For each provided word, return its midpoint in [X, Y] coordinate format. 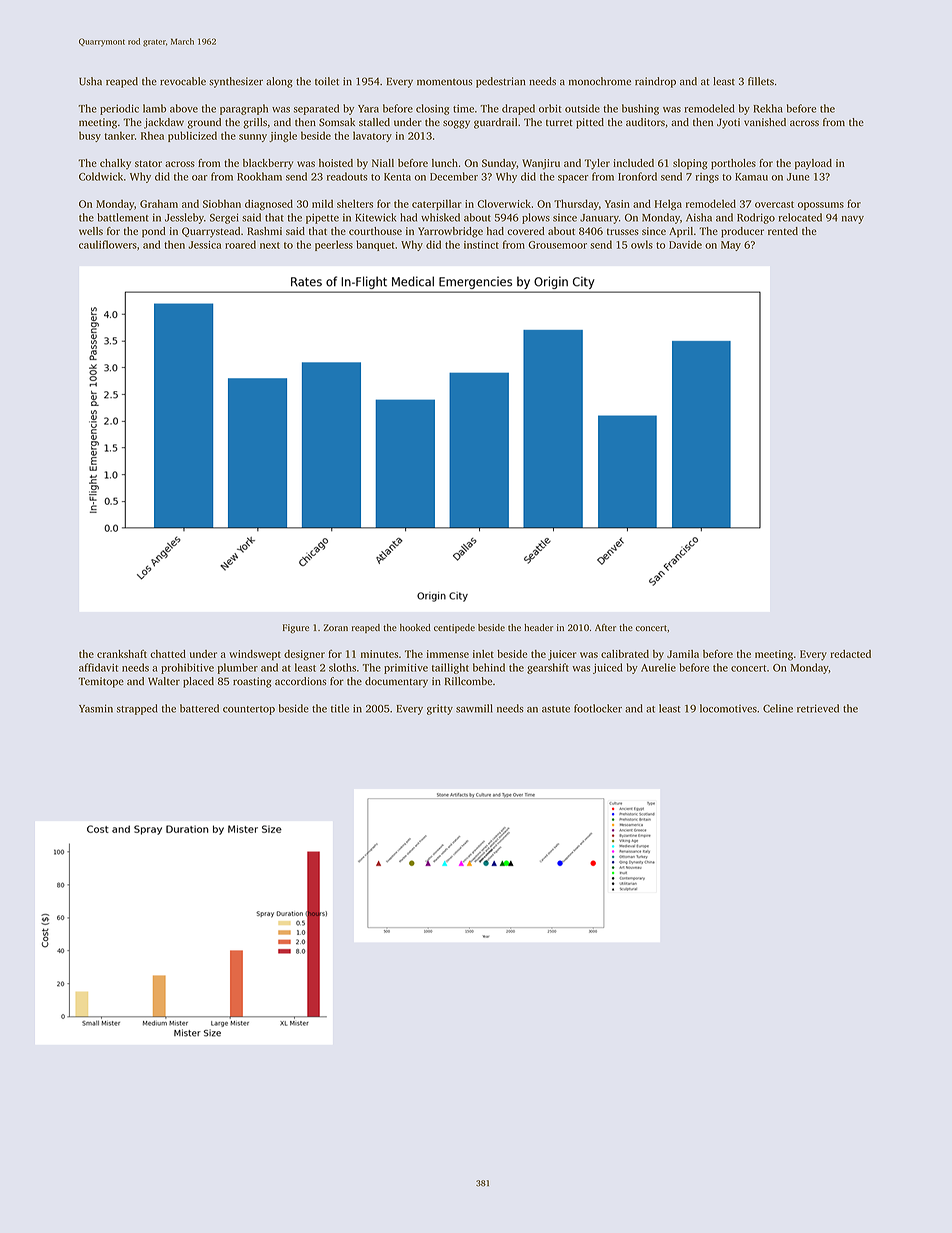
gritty [440, 709]
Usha [90, 81]
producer [742, 232]
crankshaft [122, 654]
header [538, 627]
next [270, 245]
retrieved [818, 708]
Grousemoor [557, 245]
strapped [137, 709]
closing [432, 109]
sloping [690, 164]
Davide [685, 244]
